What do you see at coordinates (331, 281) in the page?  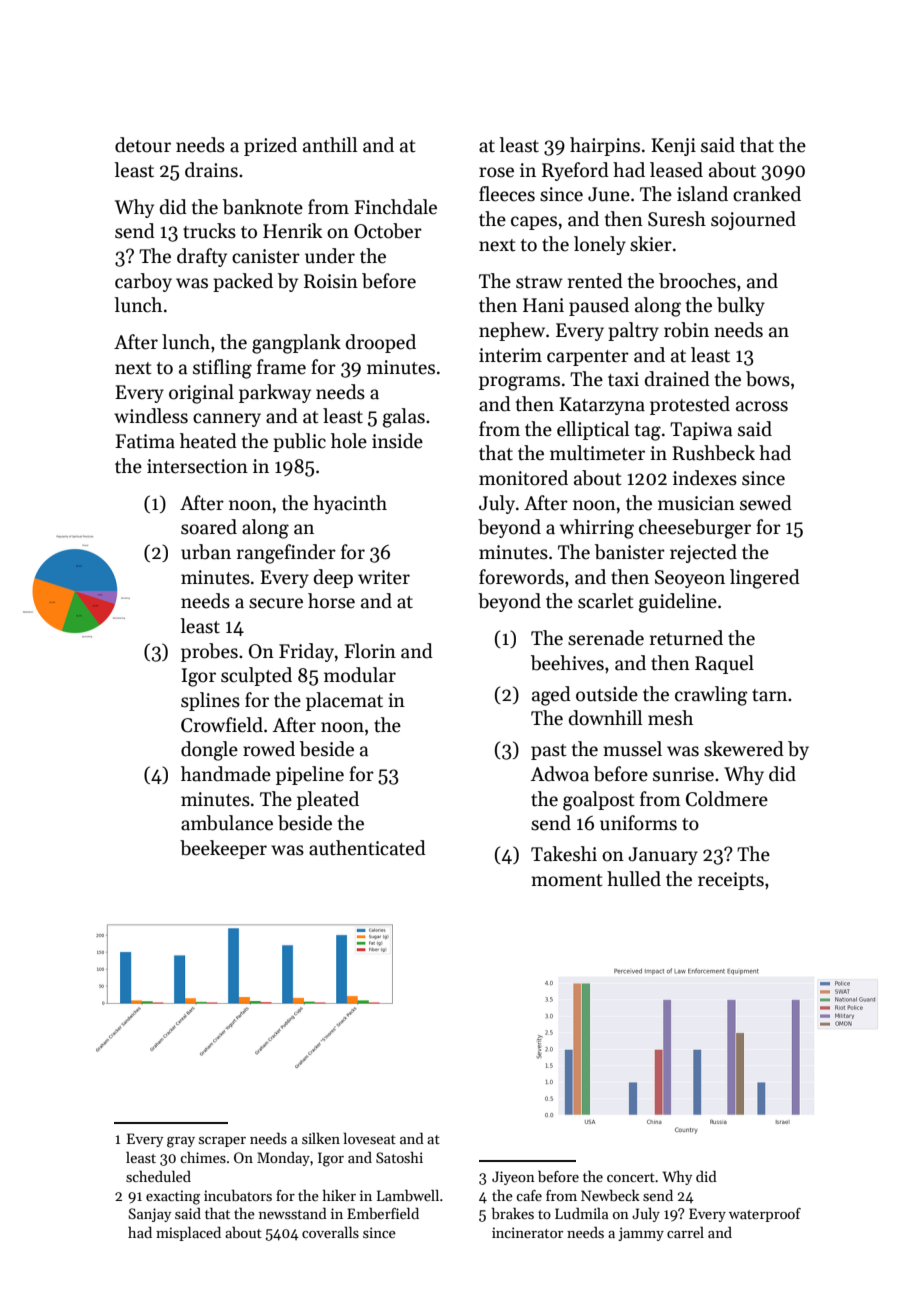 I see `Roisin` at bounding box center [331, 281].
